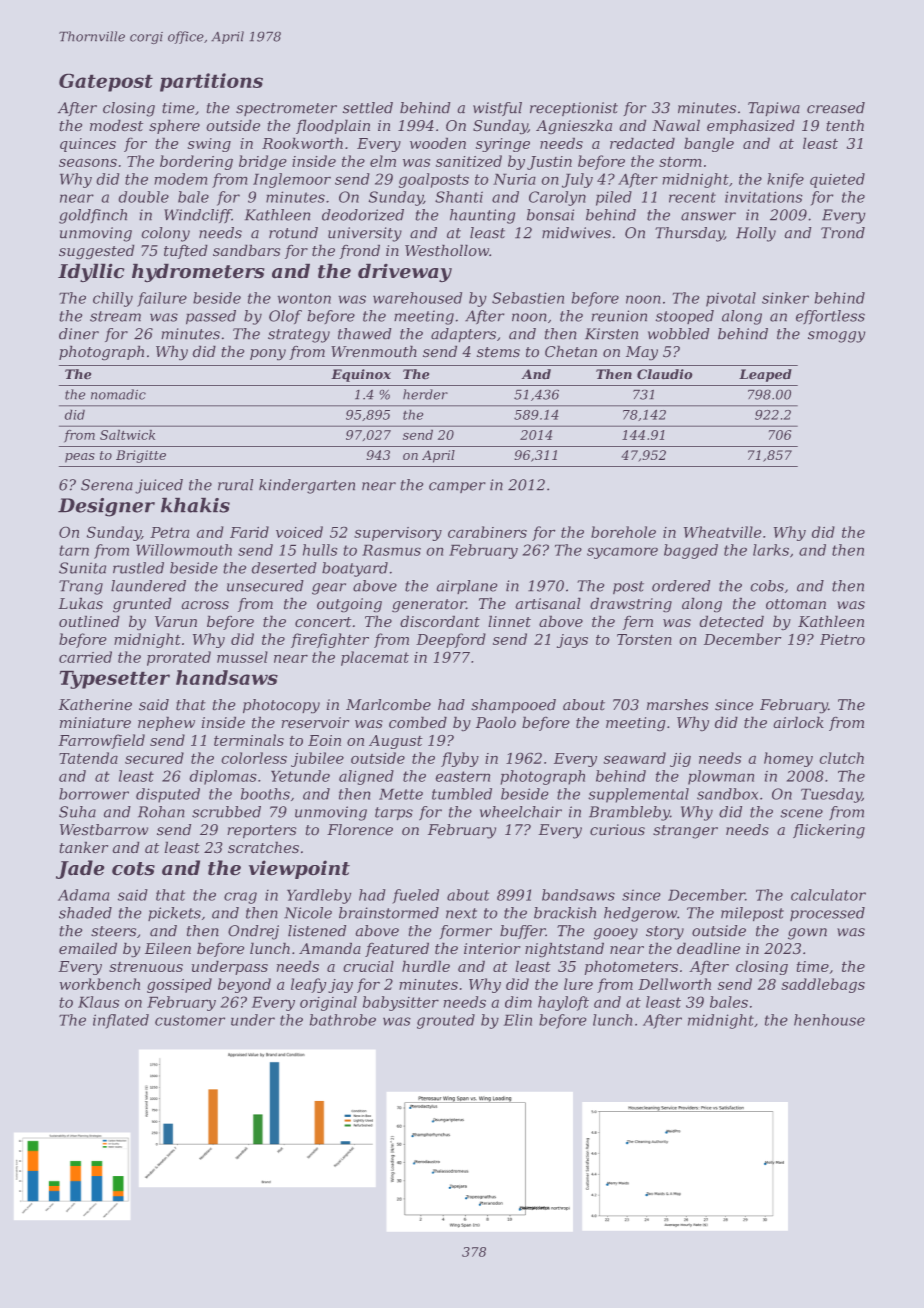 The image size is (924, 1308). I want to click on supervisory, so click(398, 534).
